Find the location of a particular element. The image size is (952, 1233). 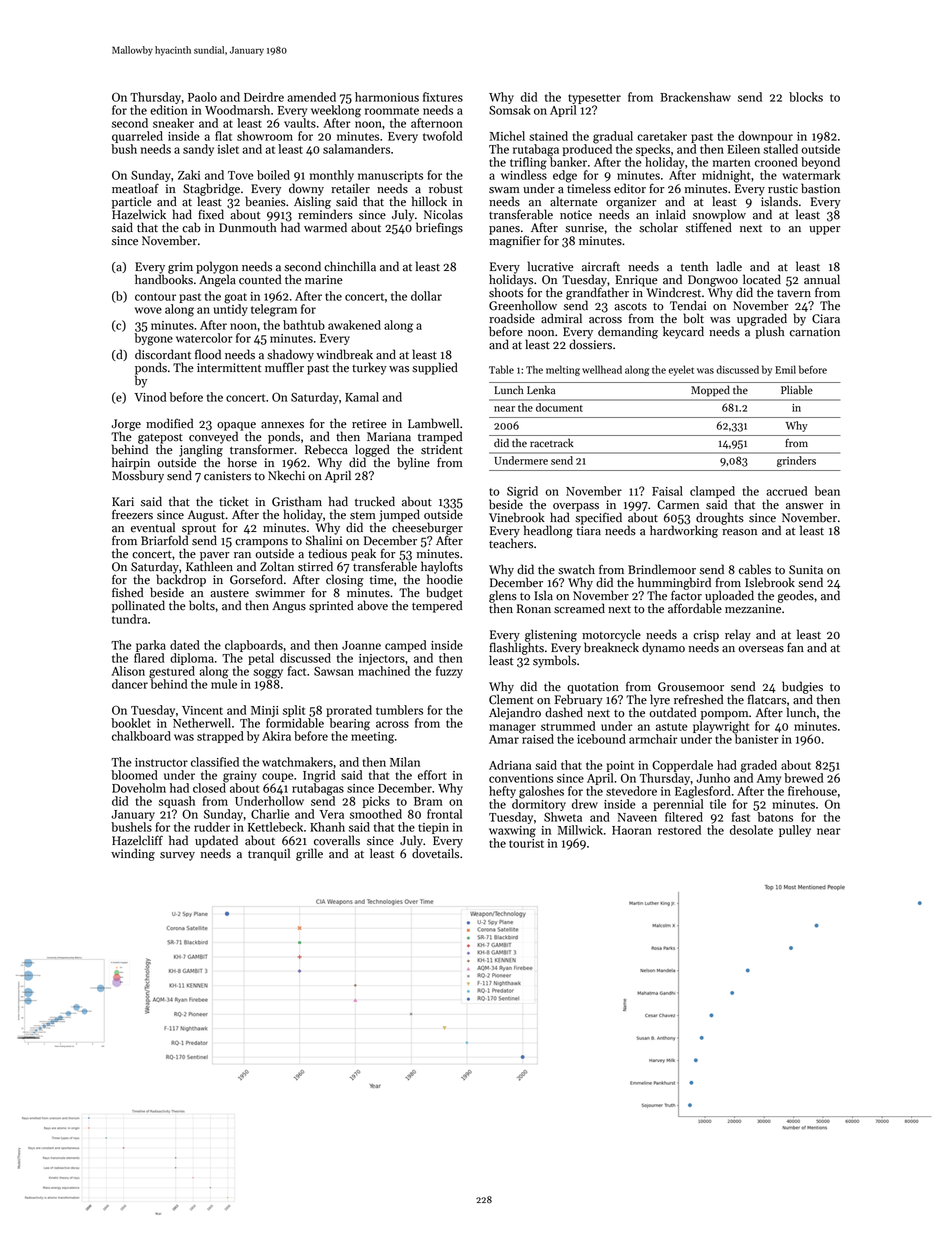

grinders is located at coordinates (796, 461).
